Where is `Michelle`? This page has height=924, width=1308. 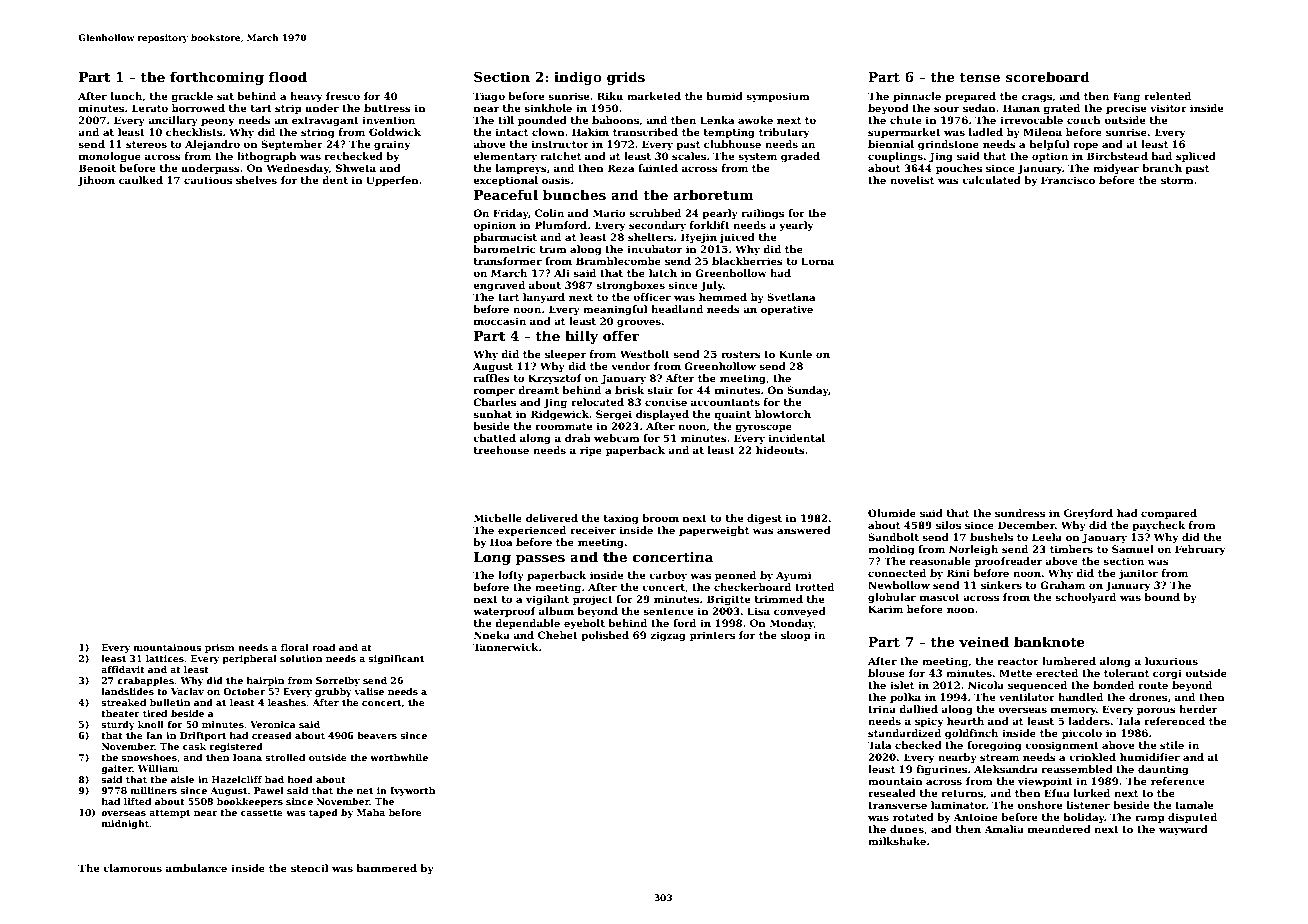
Michelle is located at coordinates (498, 518).
